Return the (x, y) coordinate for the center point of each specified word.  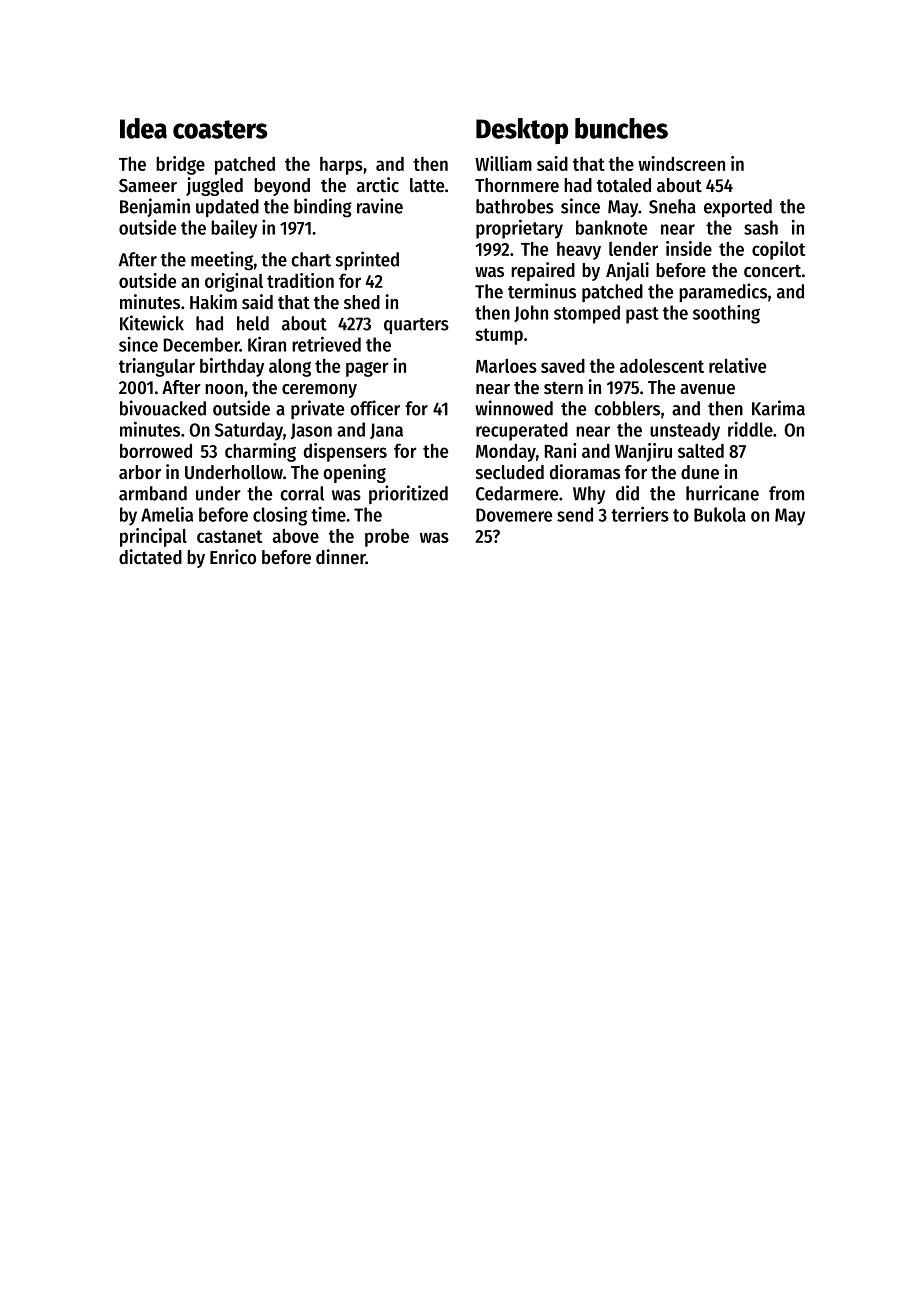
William (503, 163)
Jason (311, 431)
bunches (621, 128)
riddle (750, 429)
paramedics (723, 292)
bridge (180, 165)
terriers (640, 514)
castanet (229, 536)
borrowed (156, 451)
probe (387, 538)
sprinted (367, 260)
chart (311, 259)
